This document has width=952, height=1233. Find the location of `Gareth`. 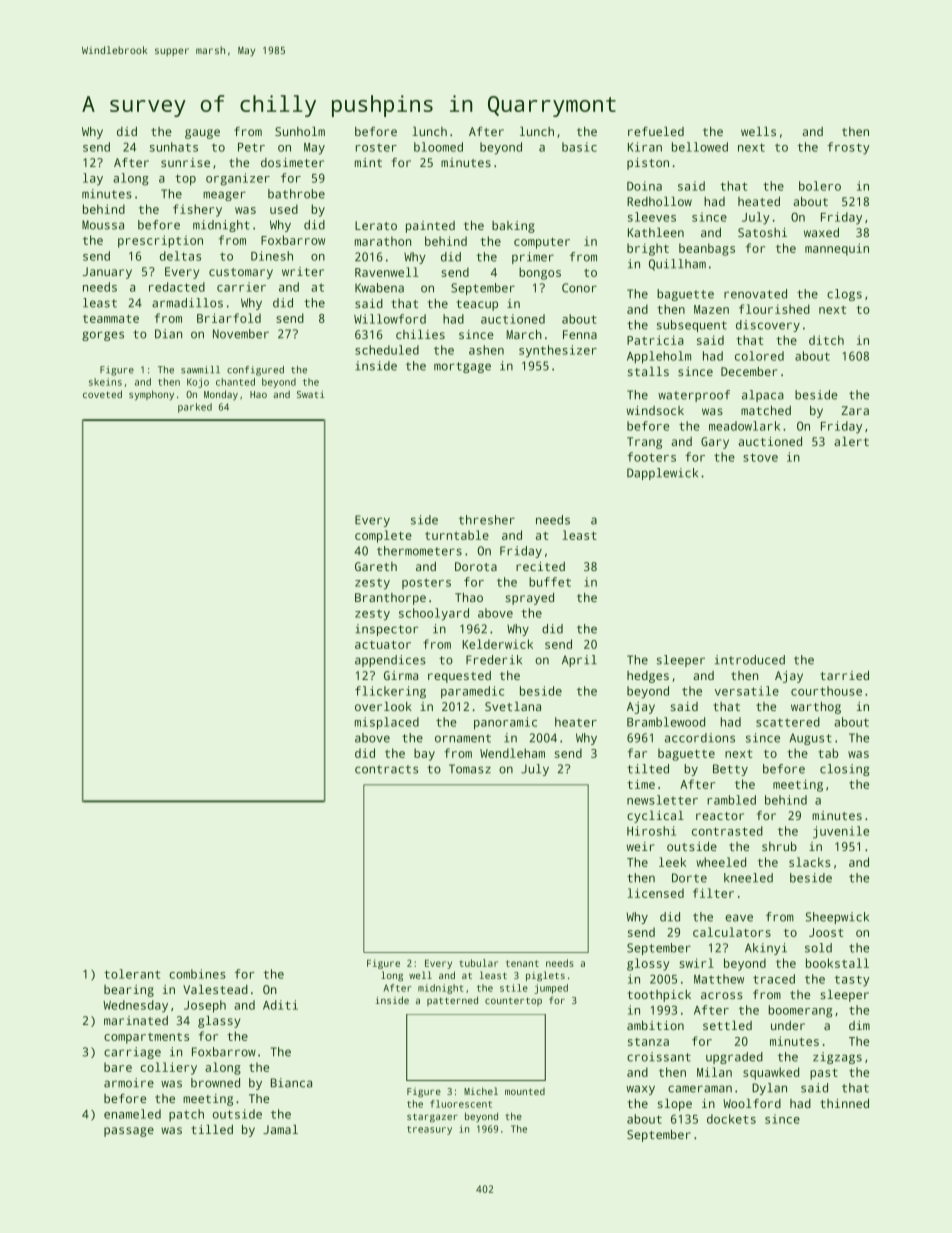

Gareth is located at coordinates (376, 566).
